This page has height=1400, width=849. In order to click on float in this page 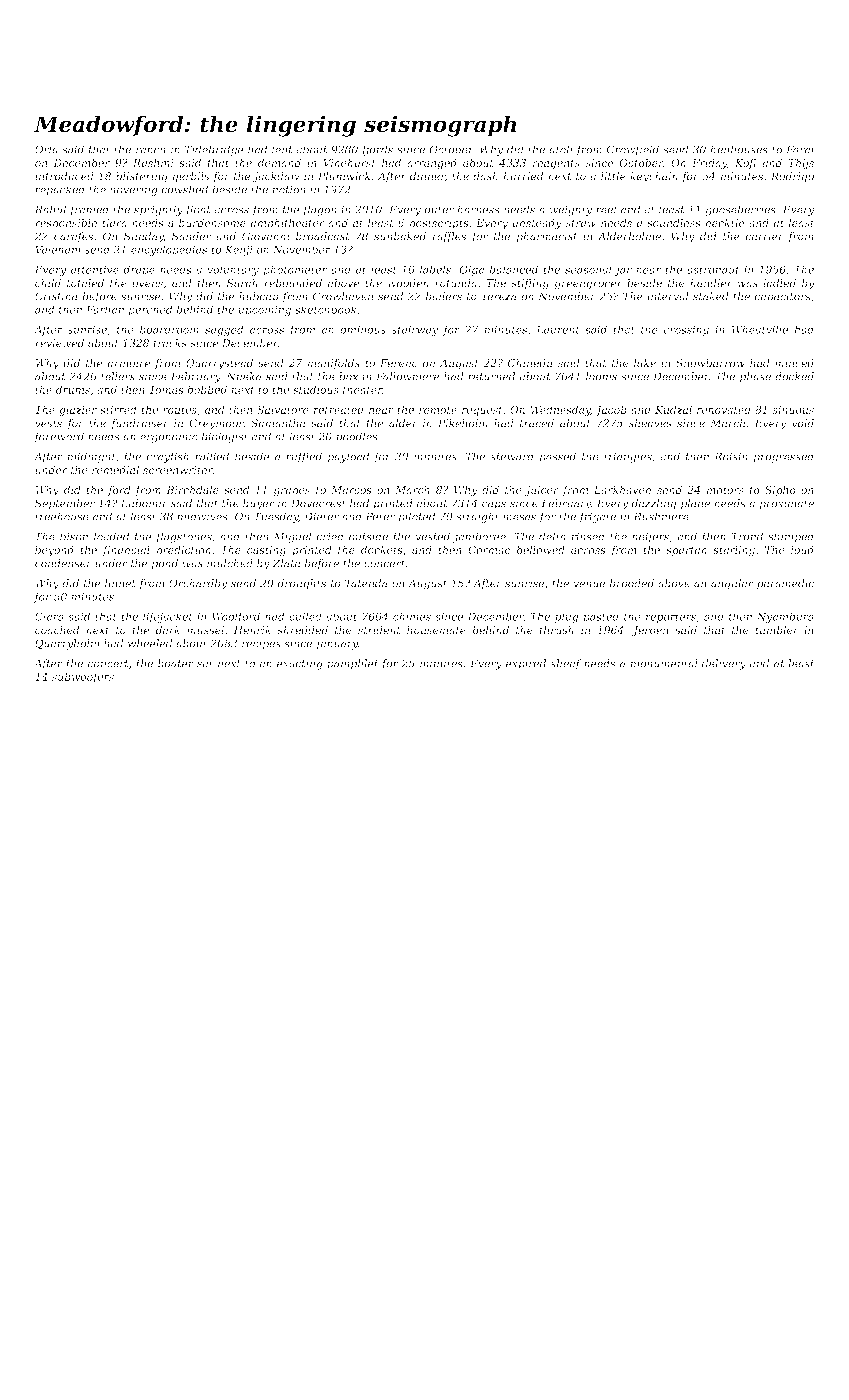, I will do `click(198, 210)`.
